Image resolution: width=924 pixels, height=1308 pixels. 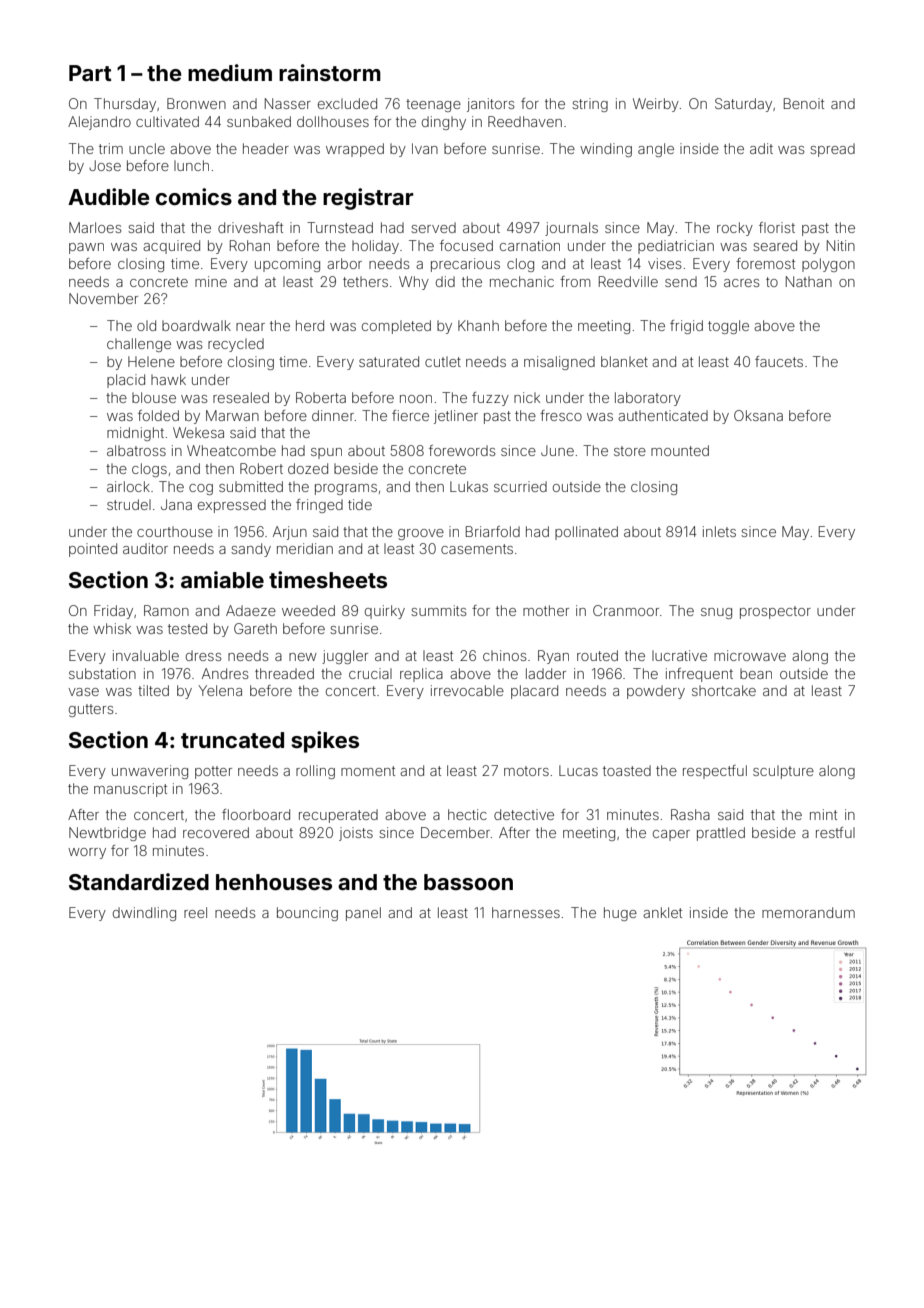 I want to click on Benoit, so click(x=804, y=103).
